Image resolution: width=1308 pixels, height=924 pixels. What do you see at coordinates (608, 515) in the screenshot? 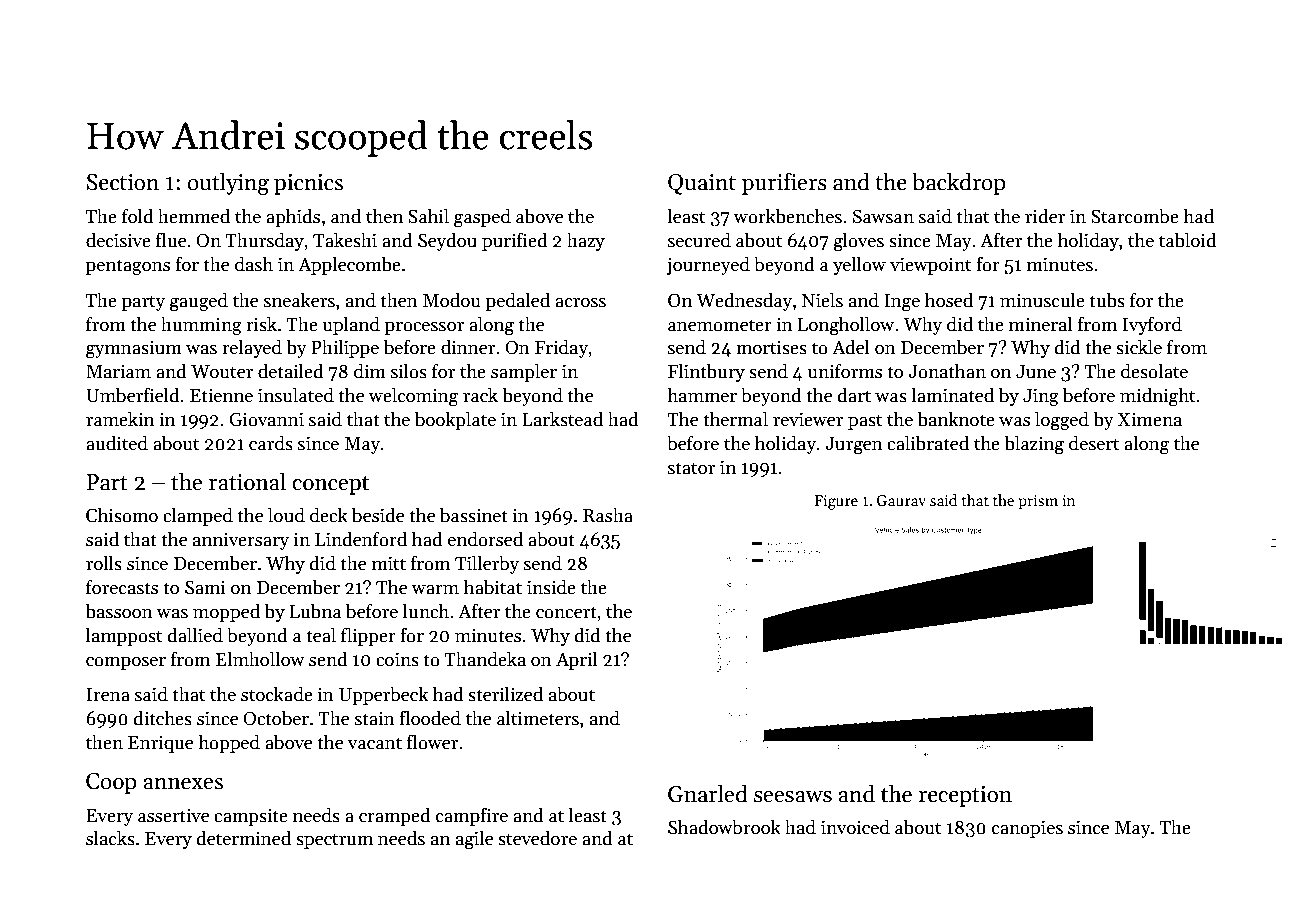
I see `Rasha` at bounding box center [608, 515].
